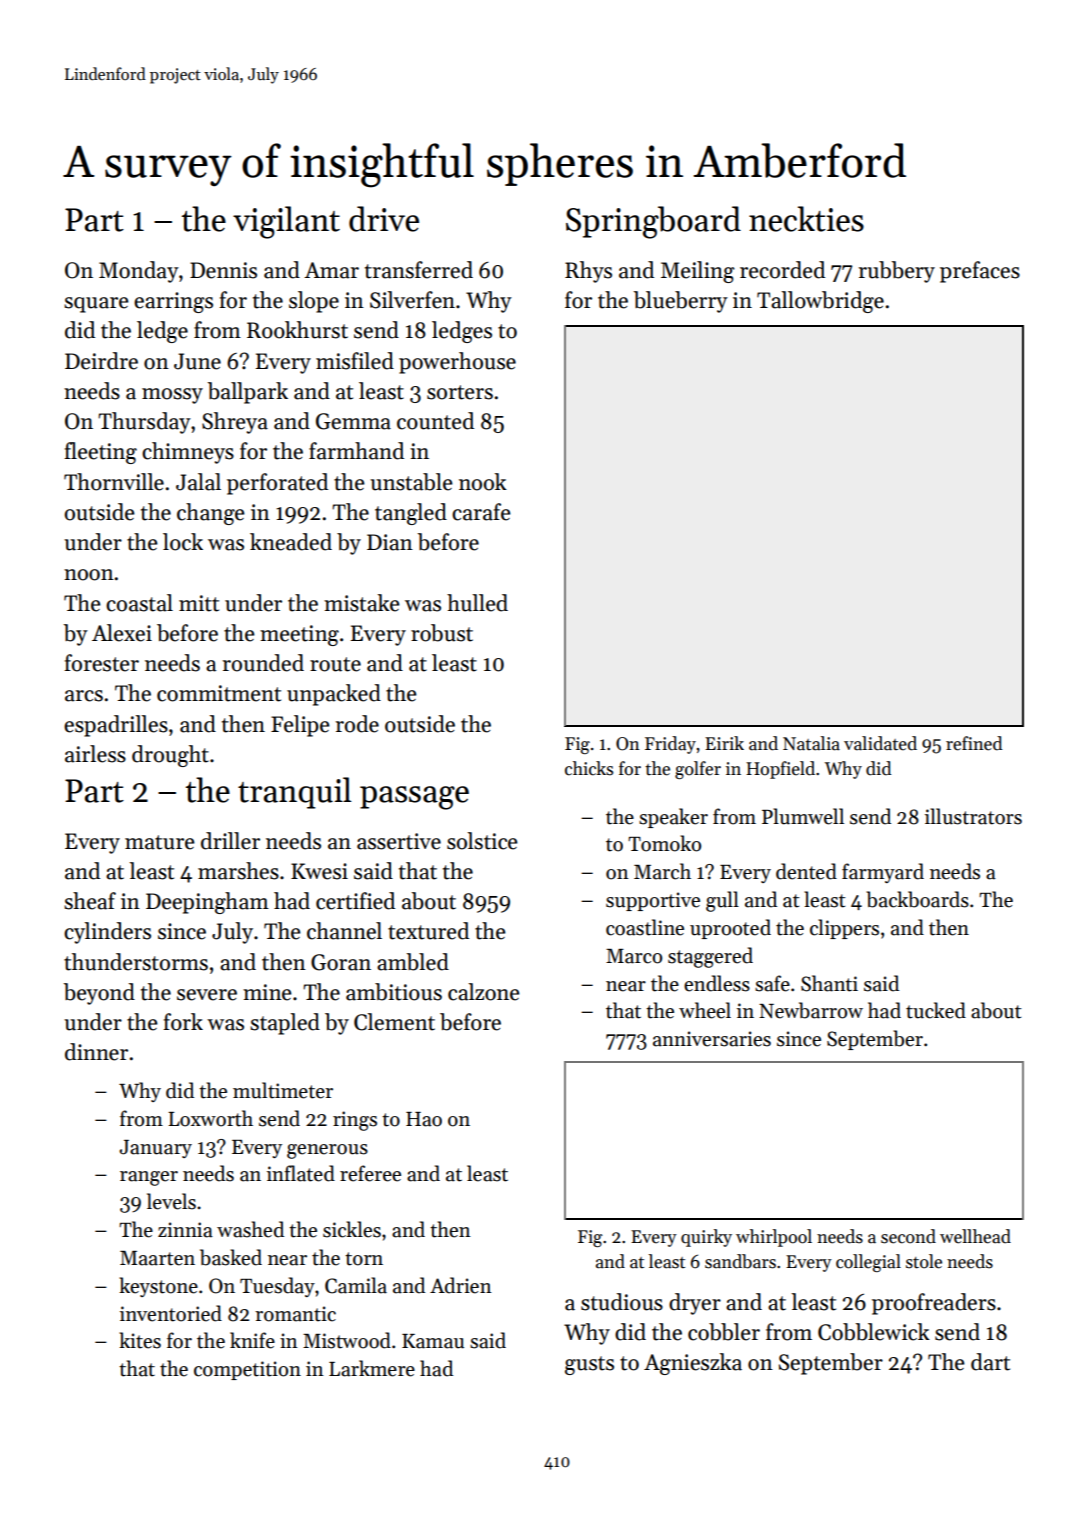 This page has height=1538, width=1088. What do you see at coordinates (424, 1119) in the page?
I see `Hao` at bounding box center [424, 1119].
